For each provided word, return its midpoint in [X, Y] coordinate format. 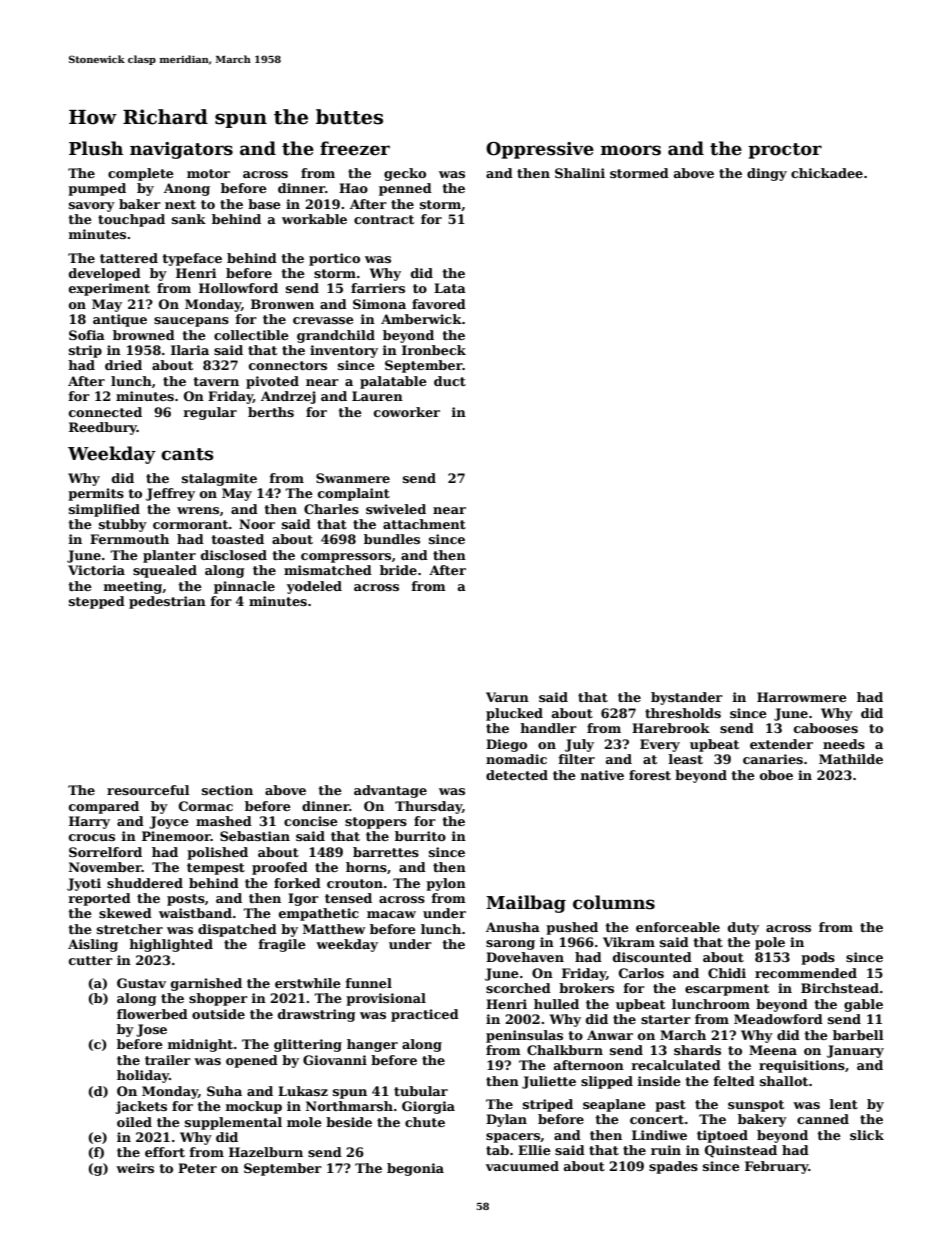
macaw [391, 914]
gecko [405, 174]
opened [252, 1061]
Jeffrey [170, 494]
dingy [767, 174]
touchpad [131, 220]
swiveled [396, 509]
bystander [687, 698]
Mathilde [851, 759]
